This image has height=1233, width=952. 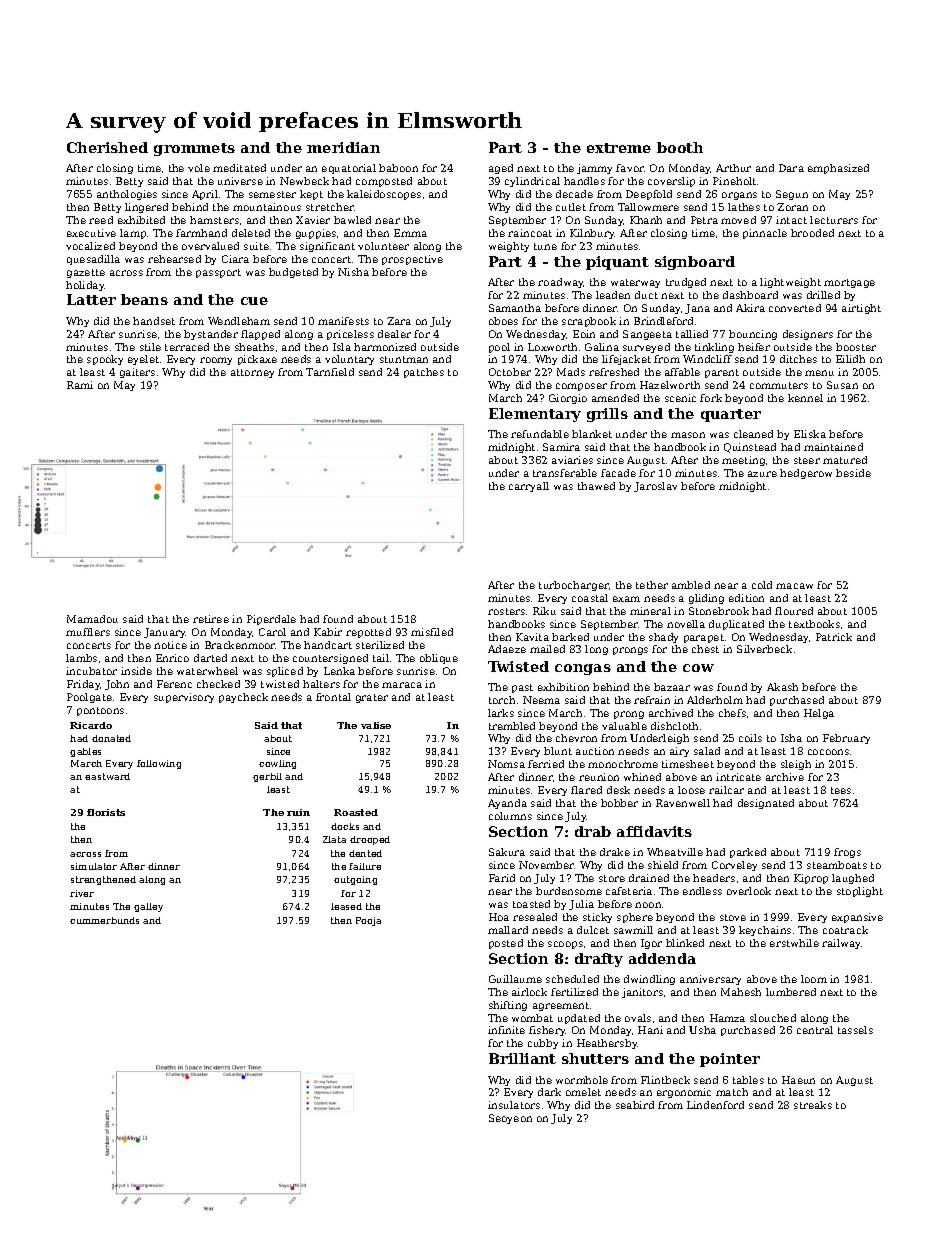 What do you see at coordinates (702, 891) in the image?
I see `endless` at bounding box center [702, 891].
